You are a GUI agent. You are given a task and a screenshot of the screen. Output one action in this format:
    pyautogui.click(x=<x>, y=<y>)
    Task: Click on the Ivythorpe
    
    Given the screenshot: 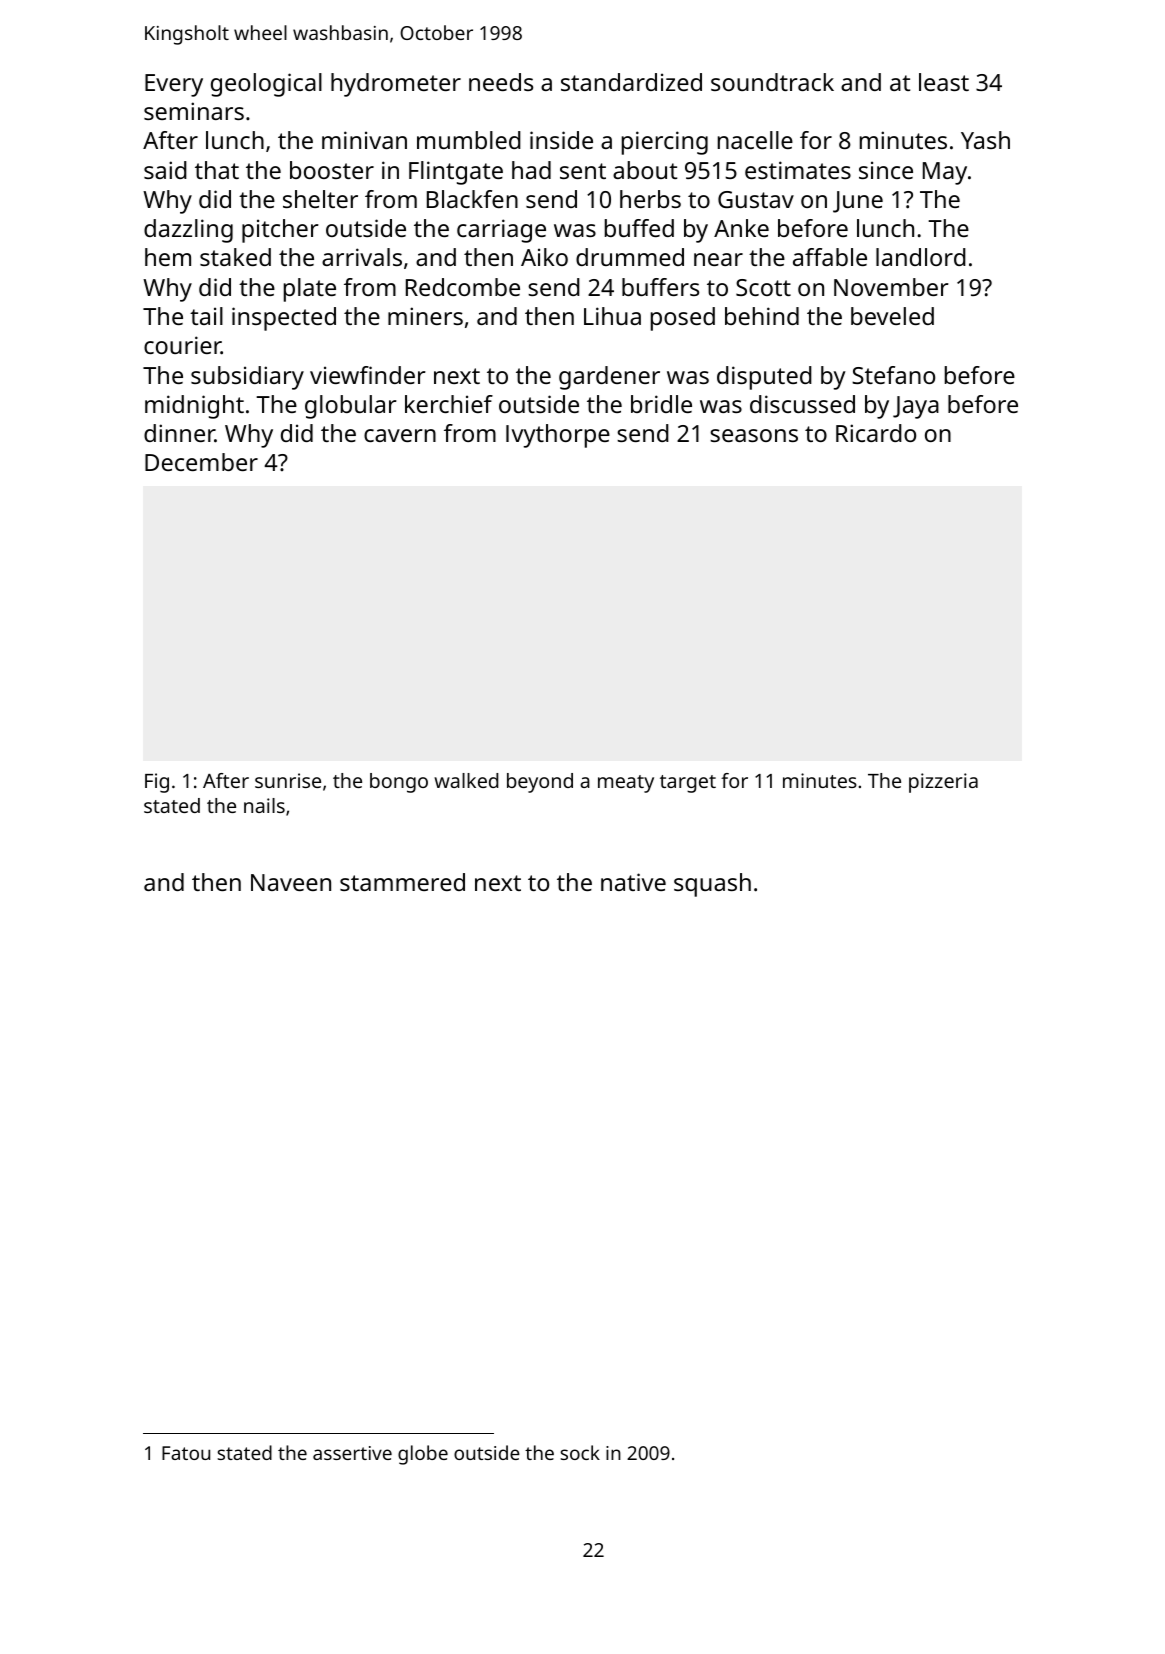 What is the action you would take?
    pyautogui.click(x=558, y=436)
